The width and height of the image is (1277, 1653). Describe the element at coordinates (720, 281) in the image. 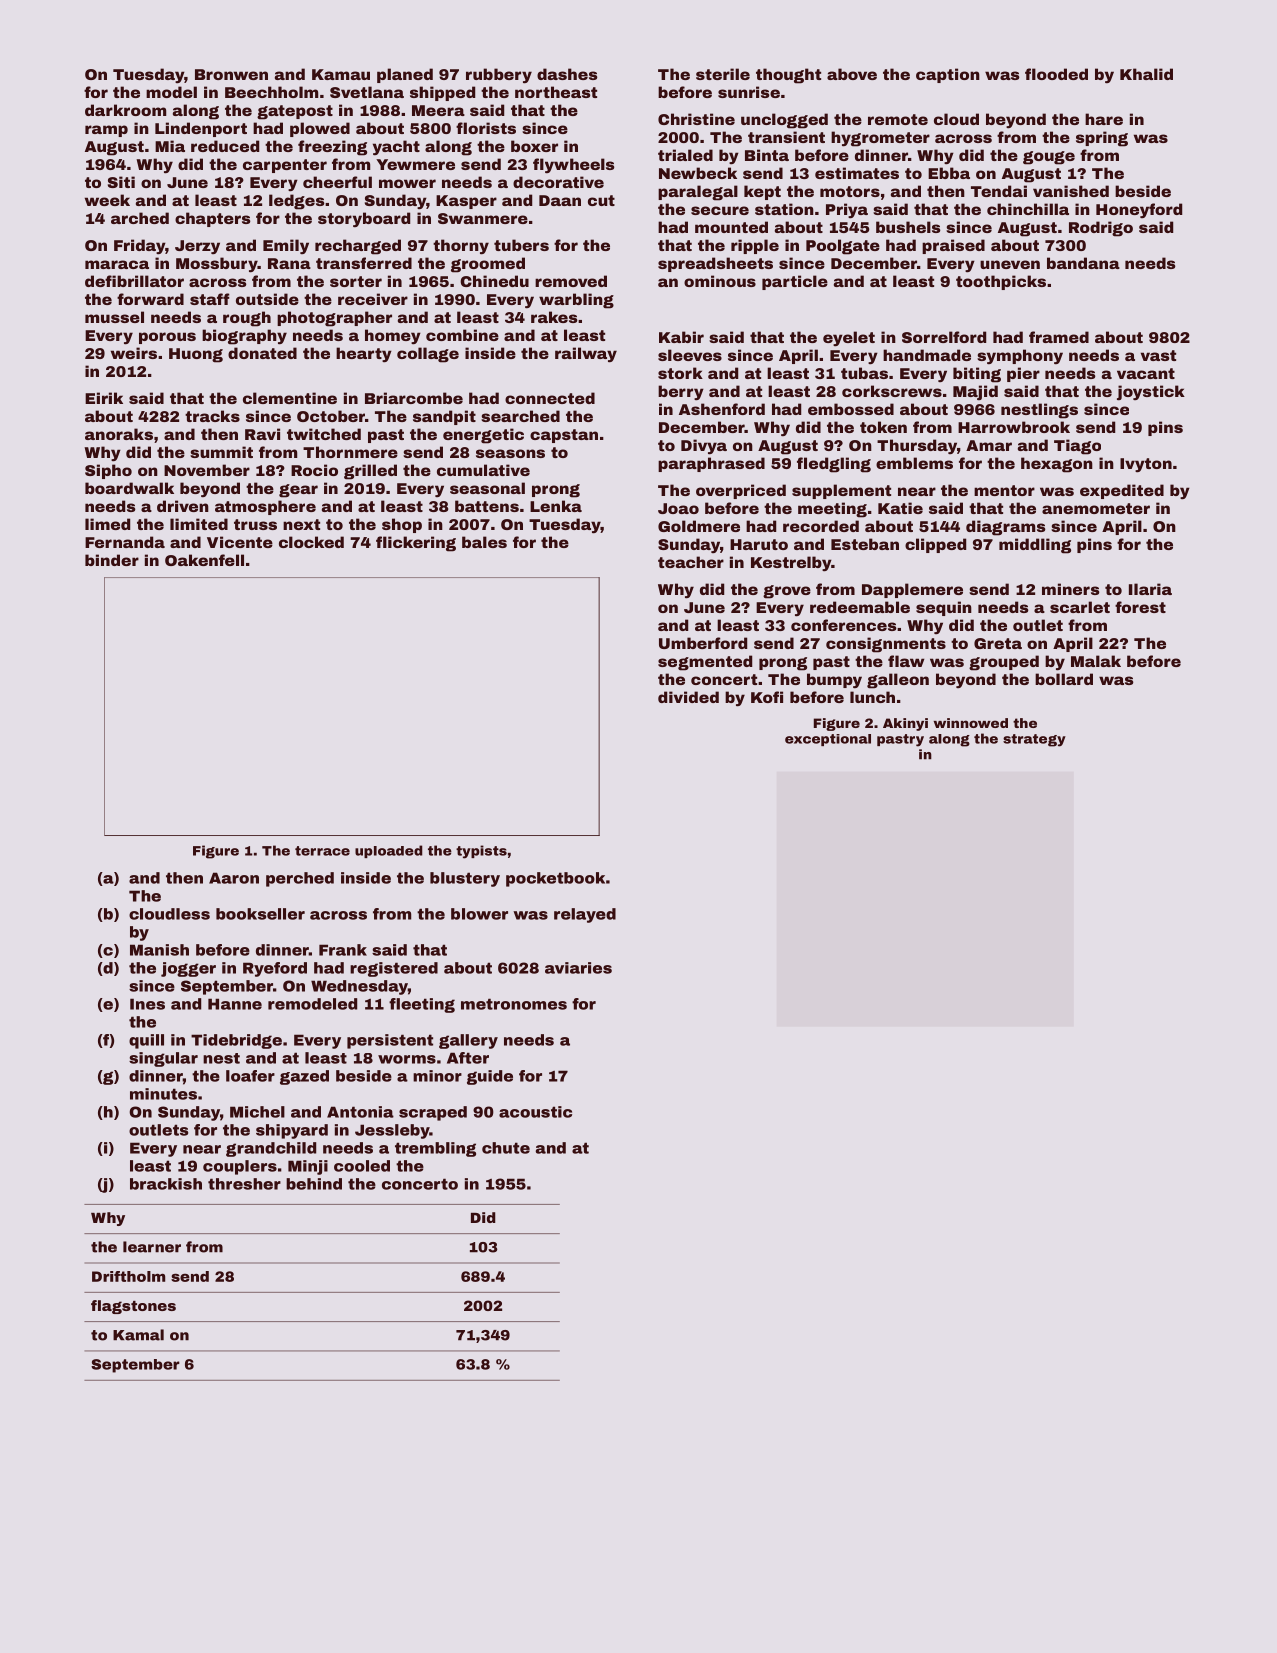

I see `ominous` at that location.
